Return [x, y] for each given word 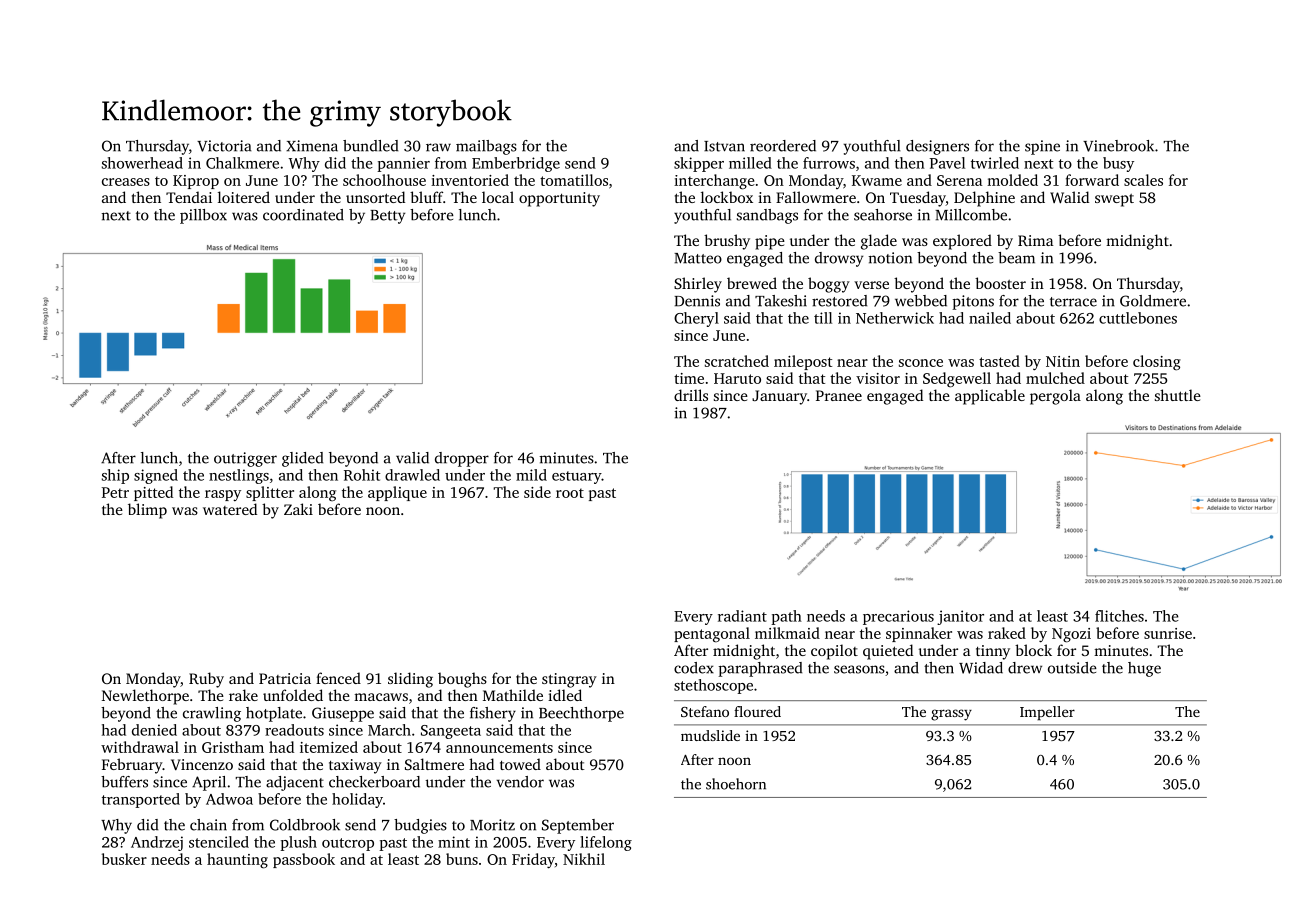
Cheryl [696, 319]
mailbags [486, 147]
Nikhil [584, 859]
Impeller [1047, 713]
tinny [993, 652]
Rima [1035, 240]
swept [1114, 200]
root [570, 493]
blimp [147, 511]
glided [302, 459]
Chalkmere [242, 163]
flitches [1119, 616]
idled [565, 695]
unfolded [293, 695]
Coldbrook [305, 825]
